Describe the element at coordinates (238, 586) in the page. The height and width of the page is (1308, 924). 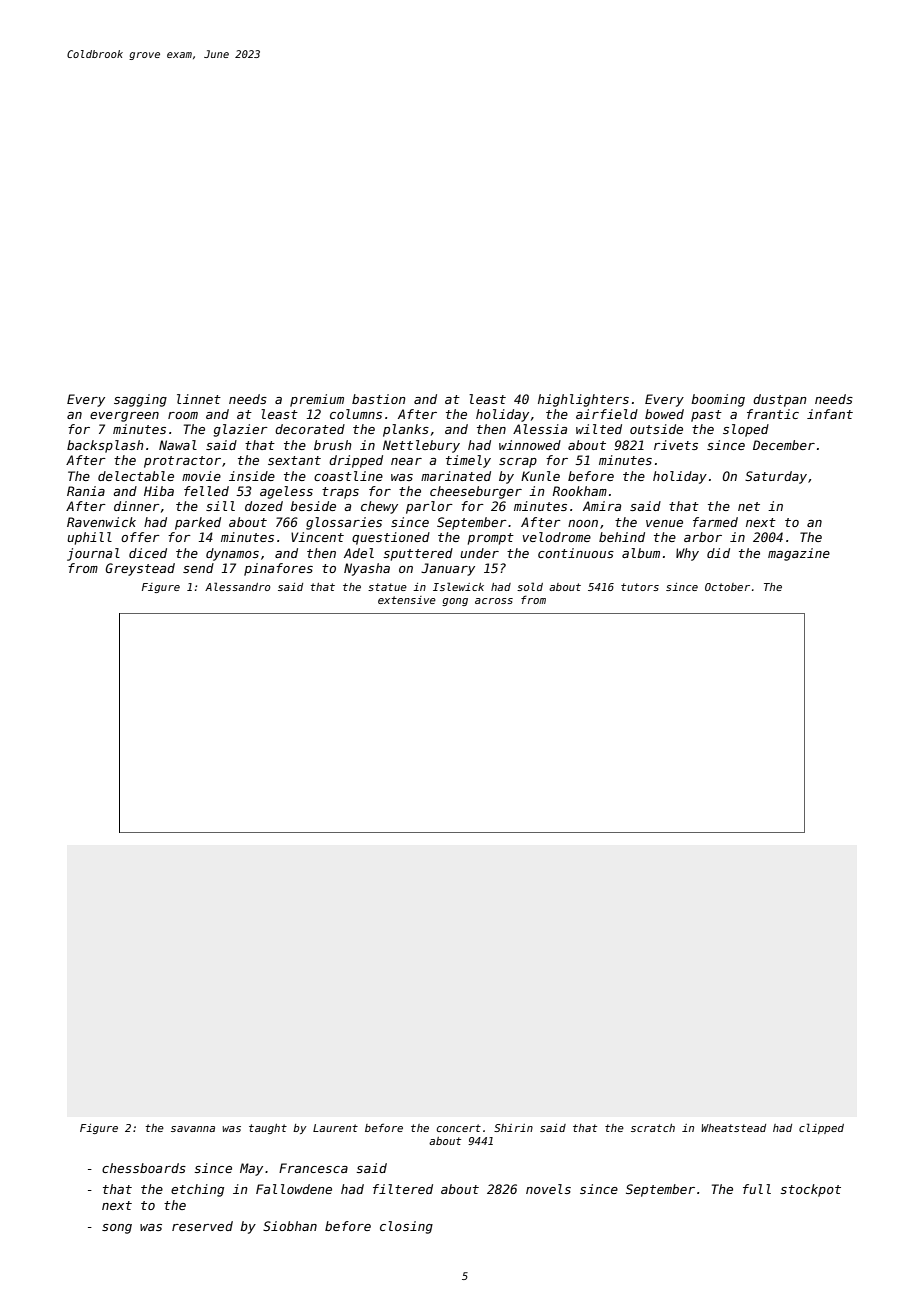
I see `Alessandro` at that location.
